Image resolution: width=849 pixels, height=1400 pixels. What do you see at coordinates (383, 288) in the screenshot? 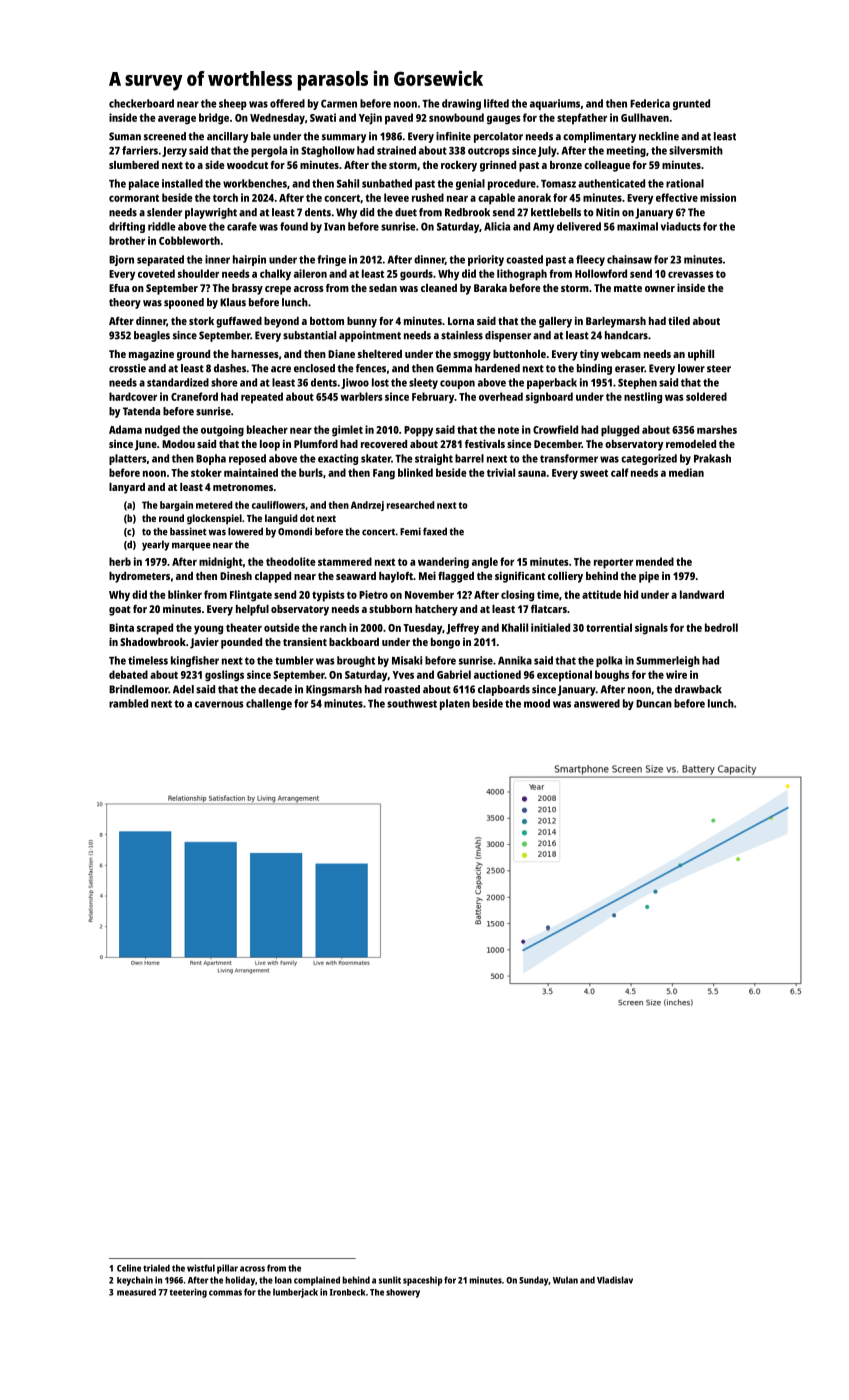
I see `sedan` at bounding box center [383, 288].
